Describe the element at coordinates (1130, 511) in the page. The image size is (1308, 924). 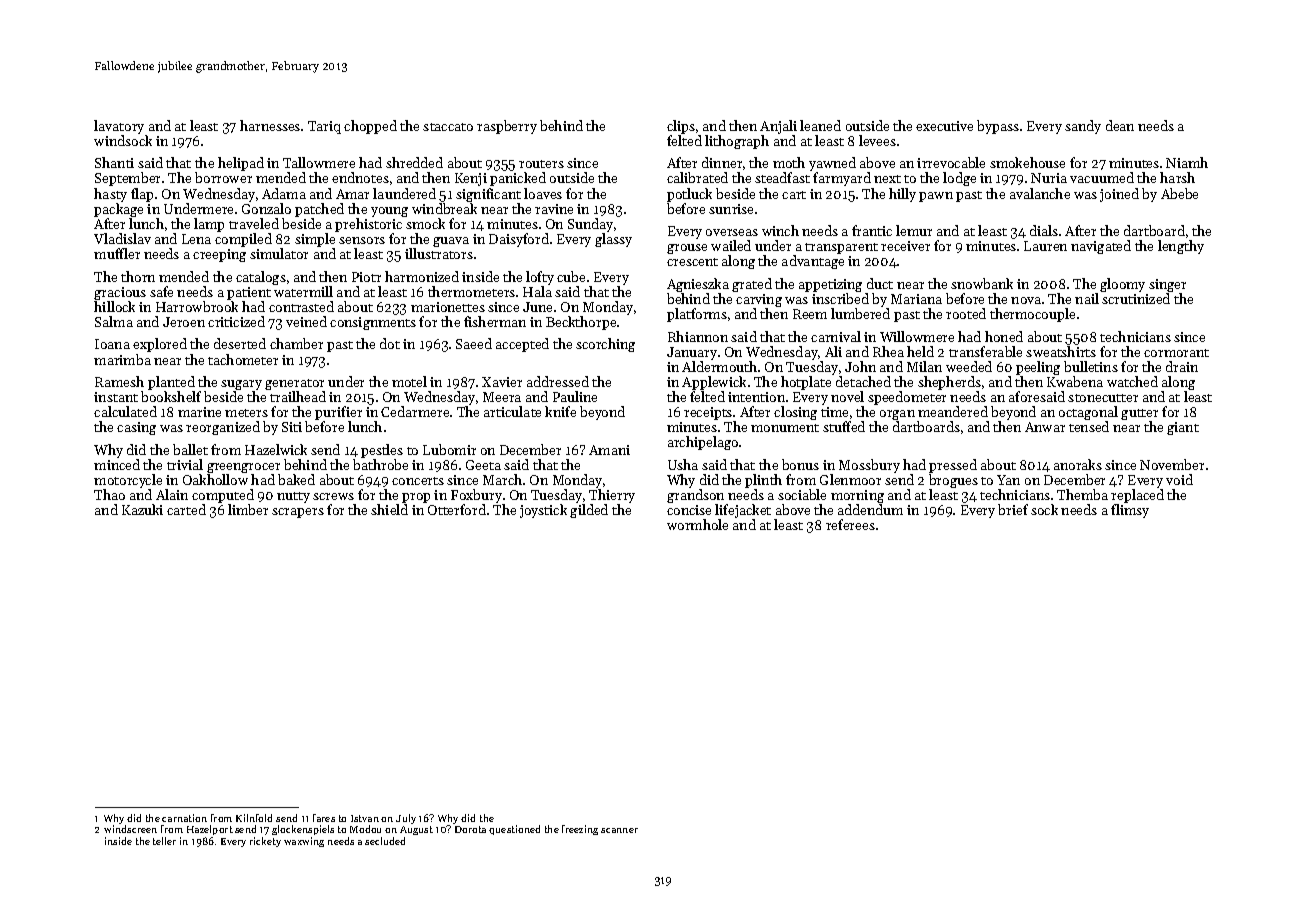
I see `flimsy` at that location.
